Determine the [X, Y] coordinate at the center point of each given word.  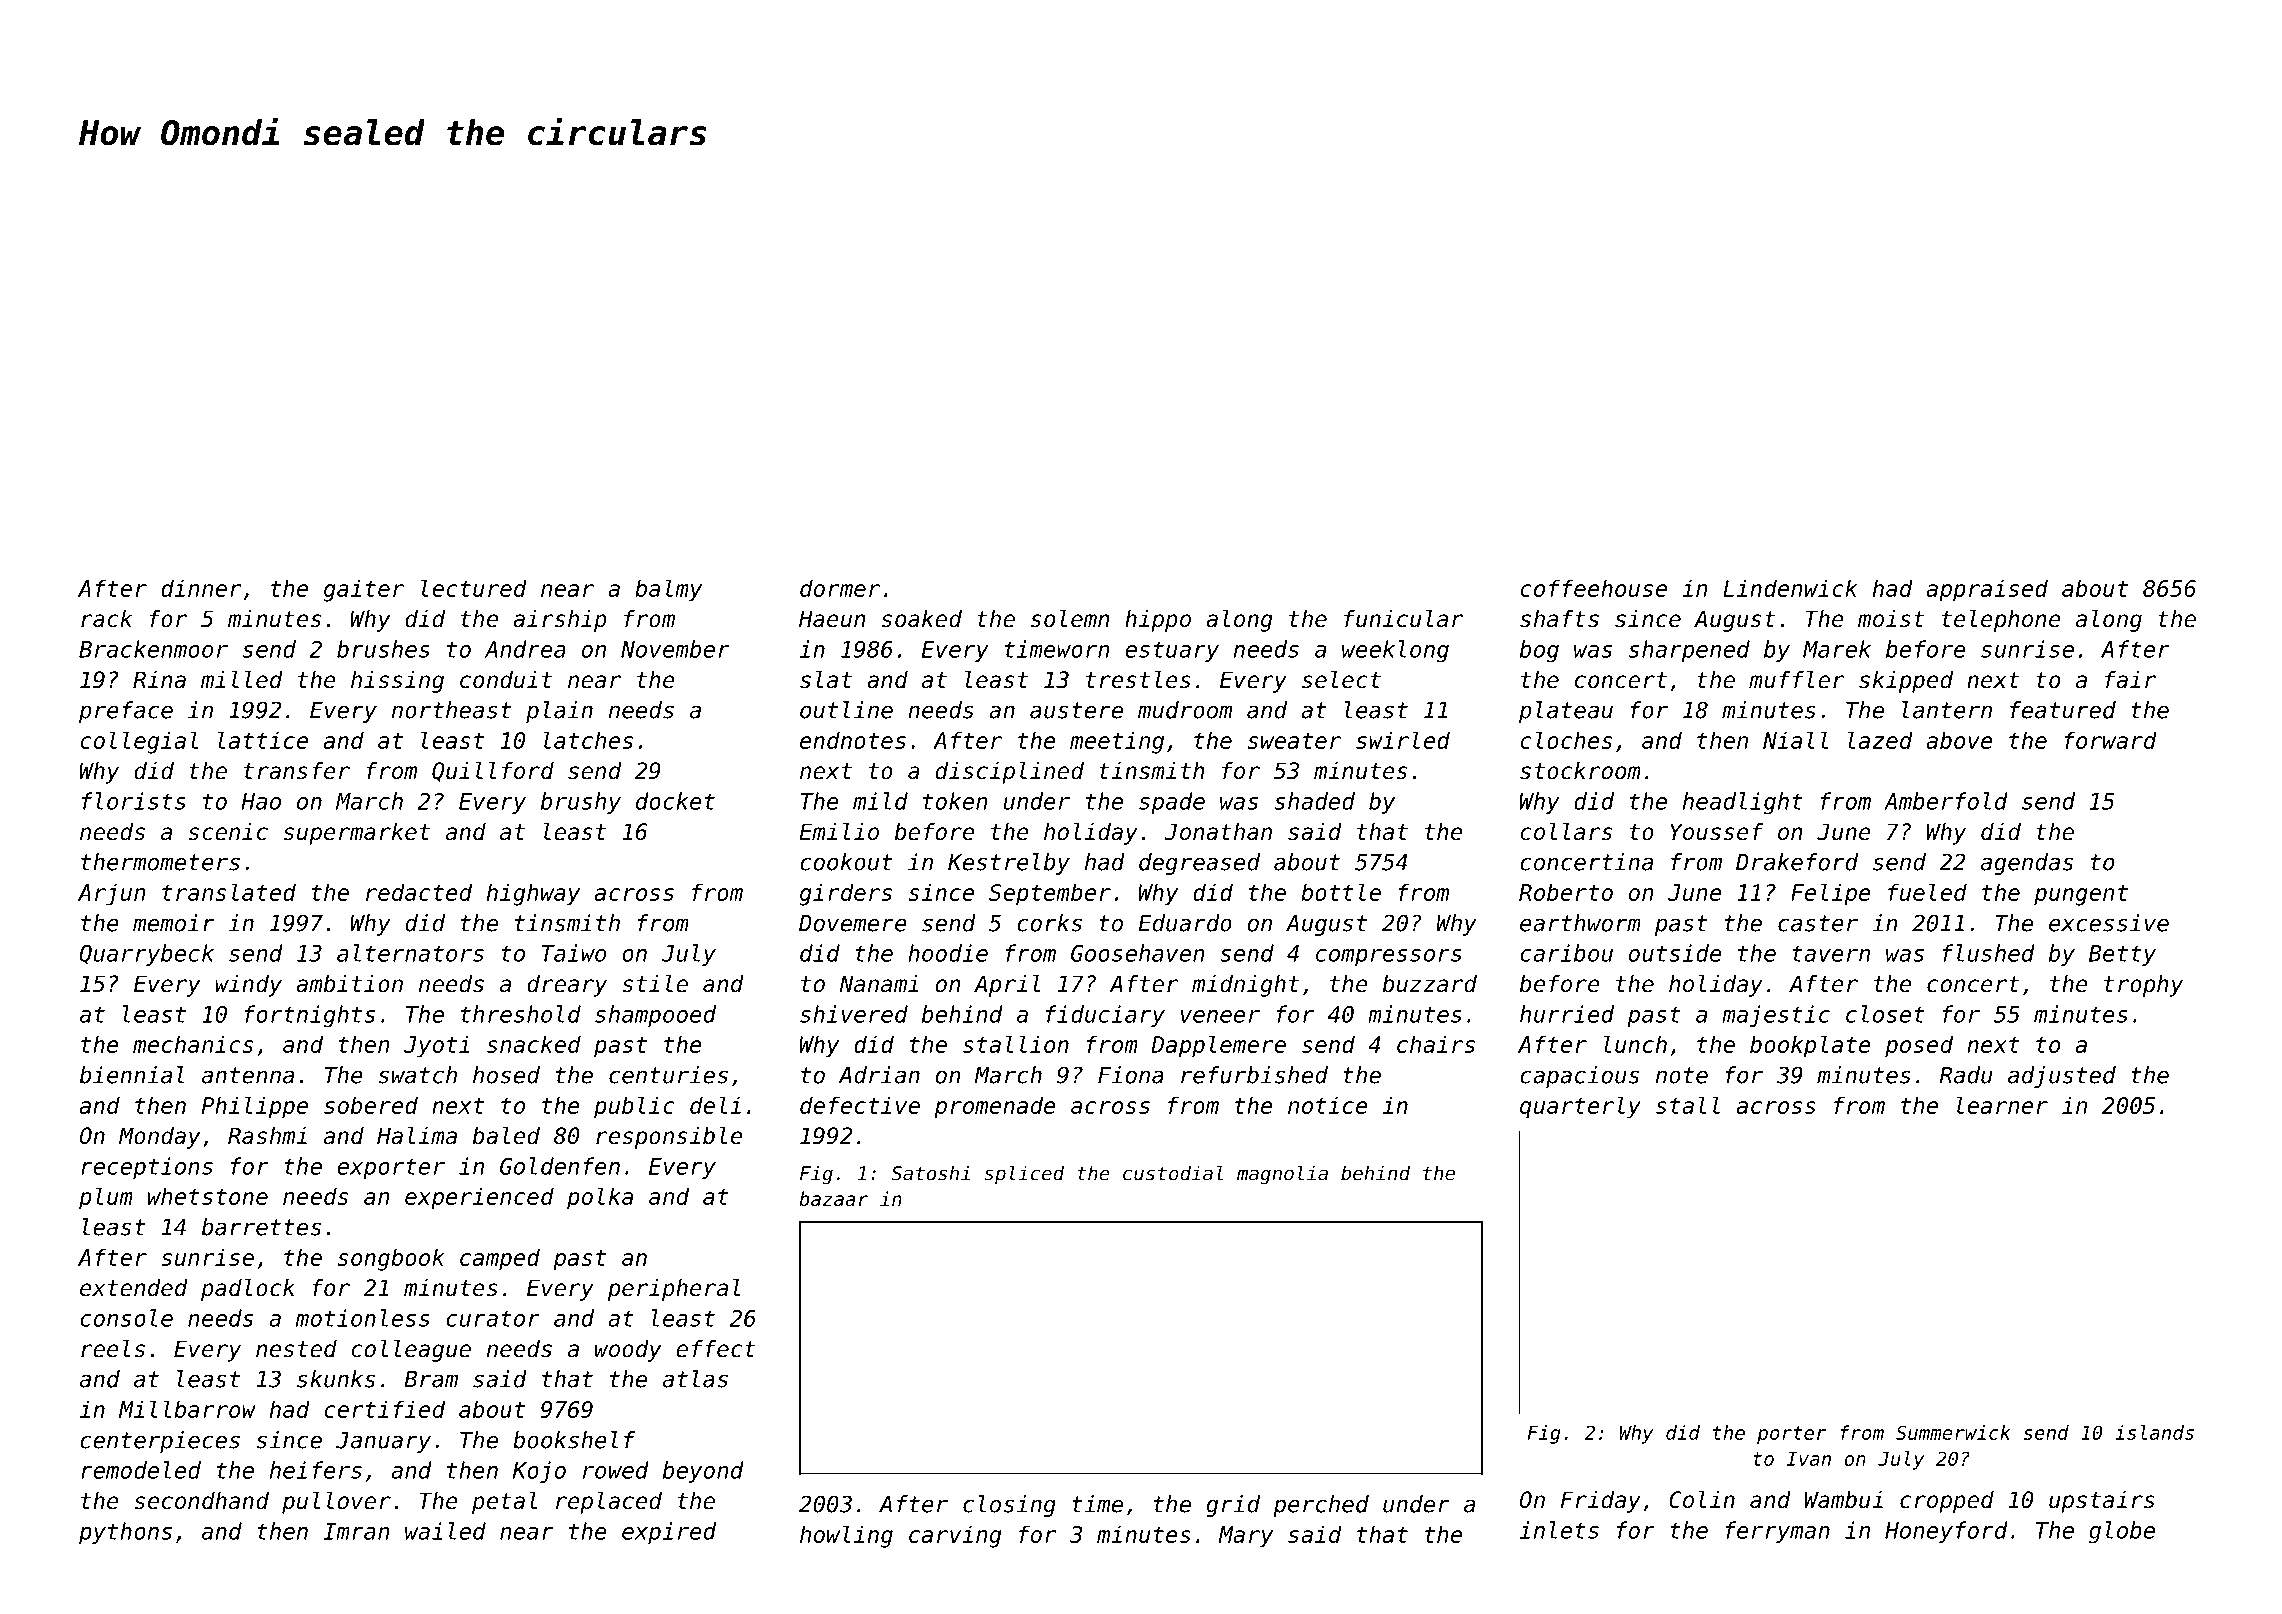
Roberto [1566, 892]
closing [1009, 1506]
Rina [159, 680]
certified [384, 1409]
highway [533, 894]
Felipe [1831, 894]
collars [1566, 832]
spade [1172, 803]
